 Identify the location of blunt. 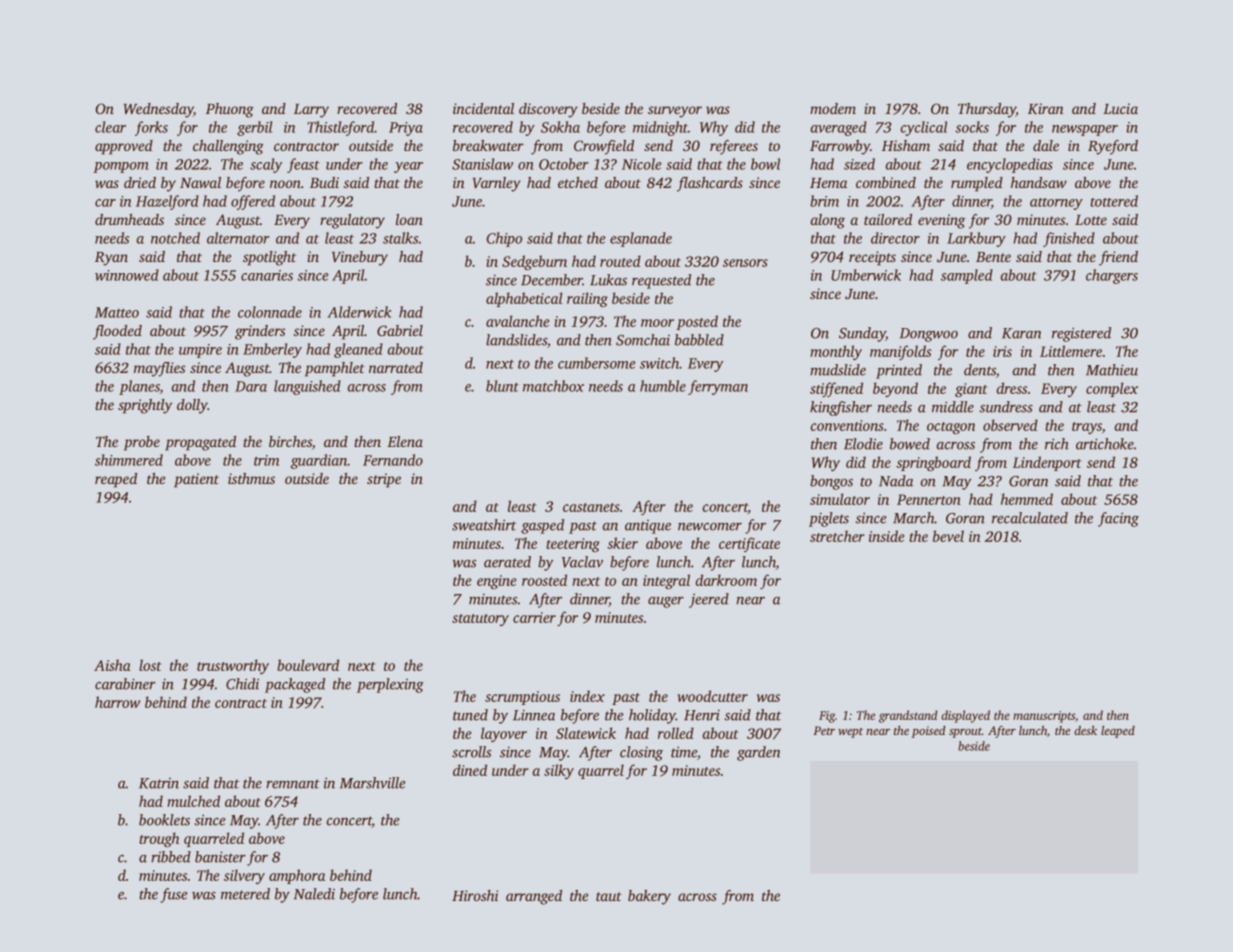
(502, 386).
